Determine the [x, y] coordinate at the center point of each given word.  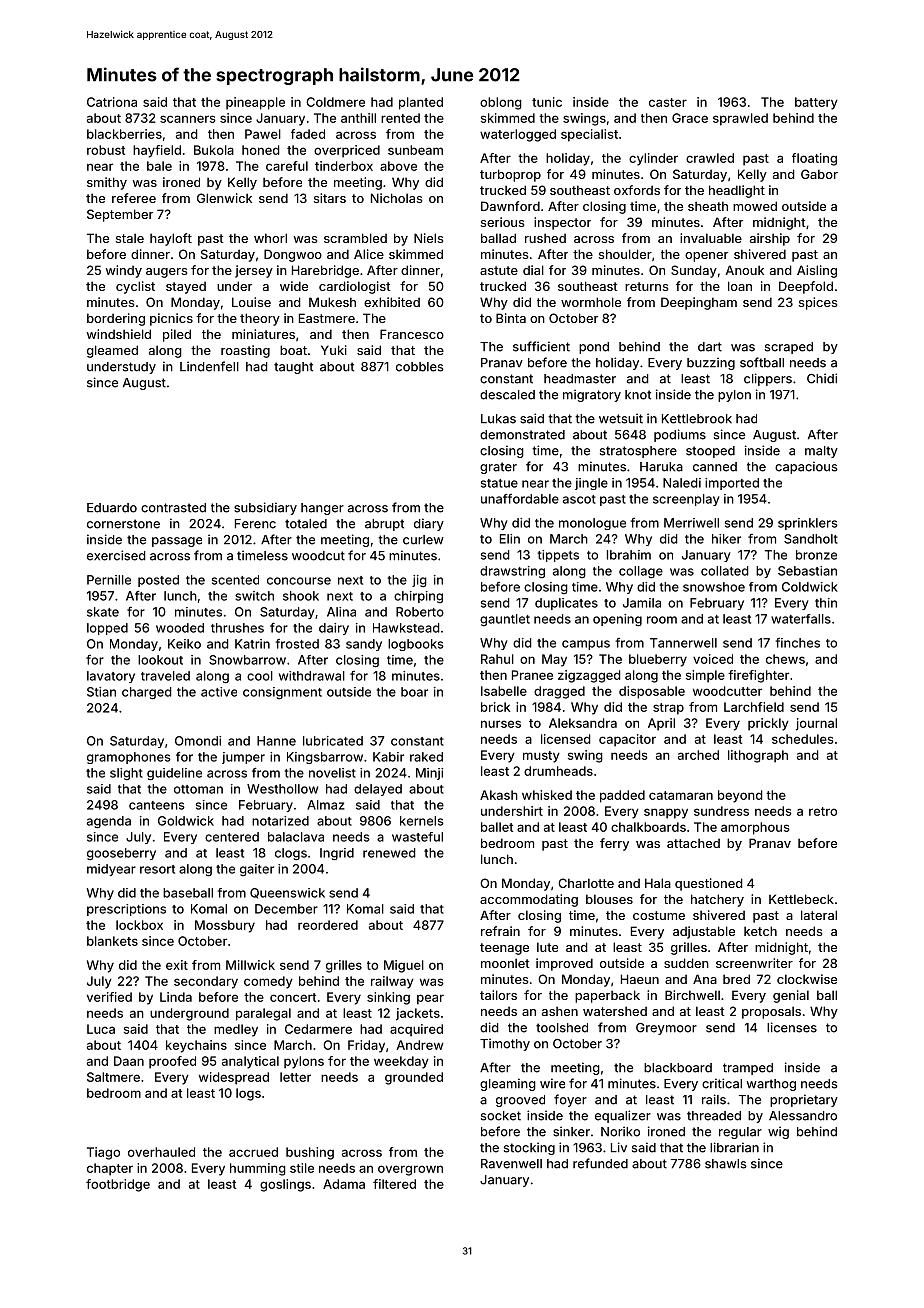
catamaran [681, 795]
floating [814, 159]
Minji [429, 774]
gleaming [508, 1084]
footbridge [118, 1185]
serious [502, 222]
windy [124, 271]
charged [147, 693]
